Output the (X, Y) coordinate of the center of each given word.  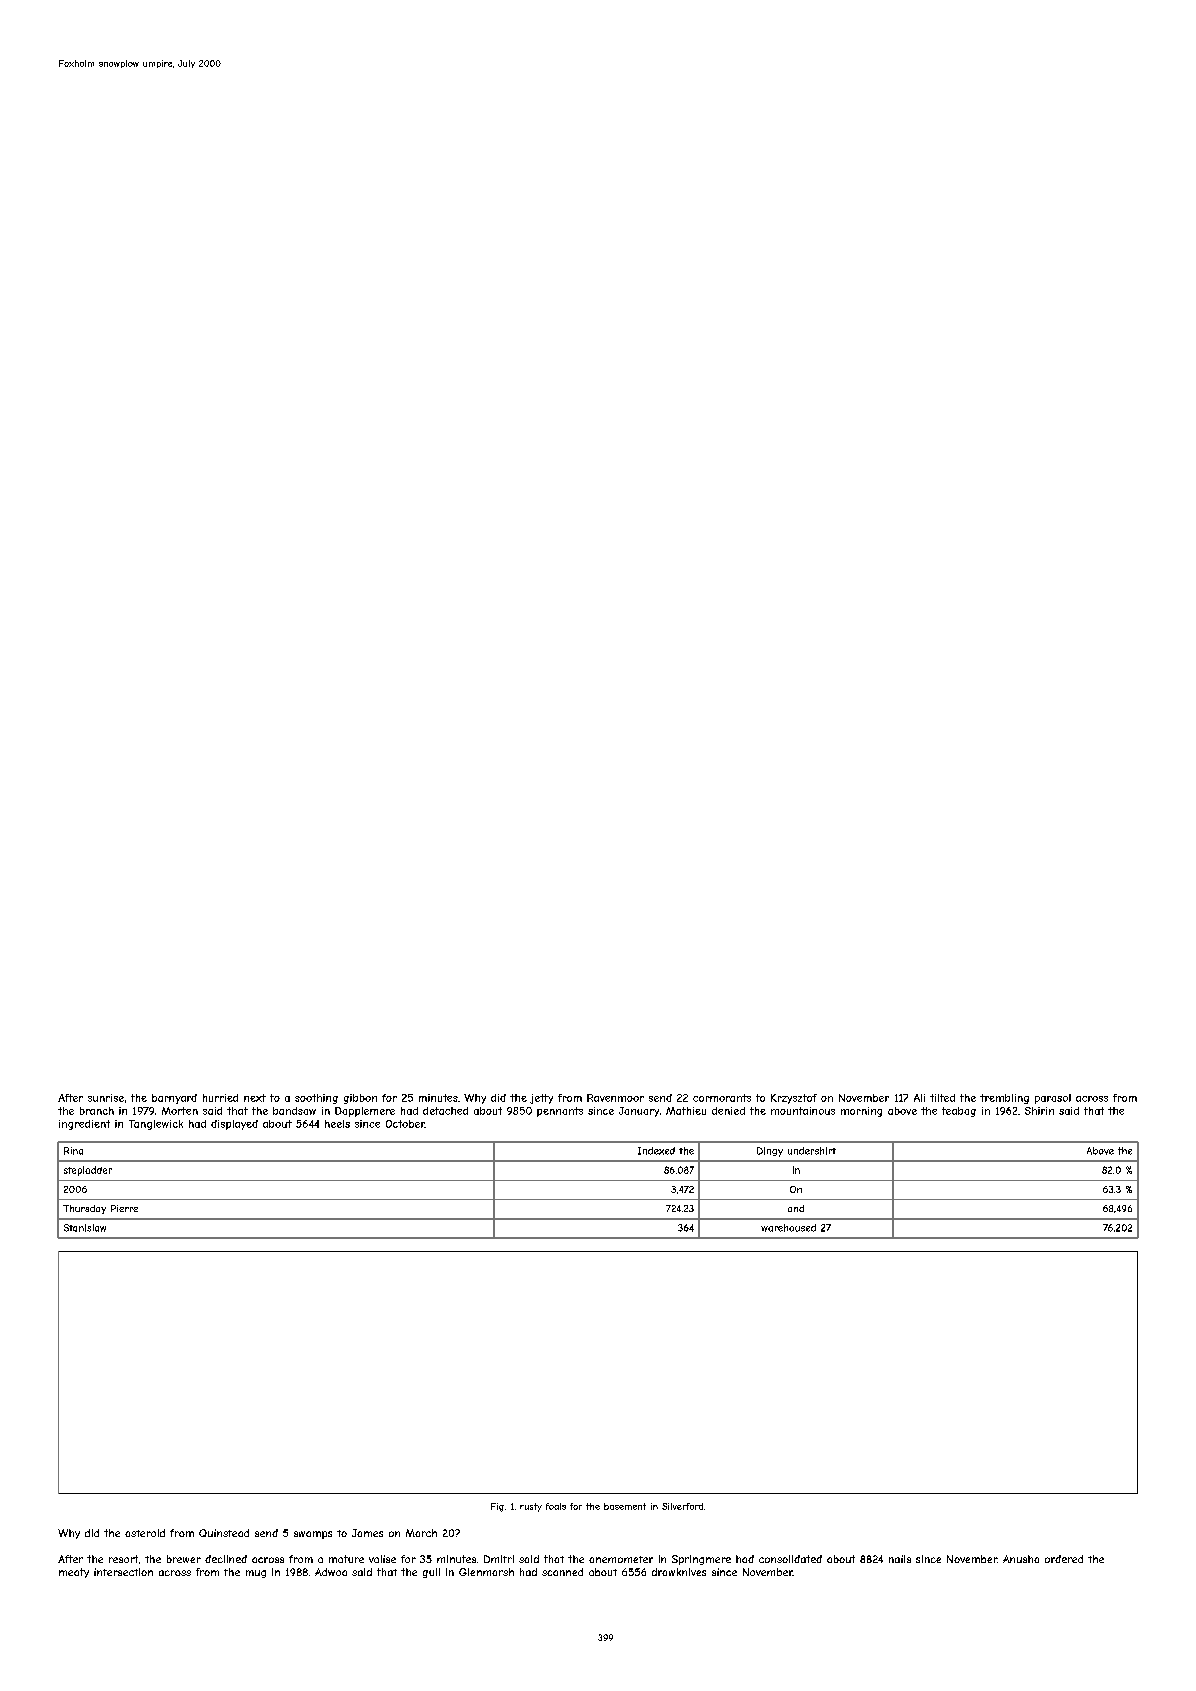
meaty (74, 1573)
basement (625, 1506)
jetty (541, 1099)
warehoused (788, 1228)
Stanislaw (85, 1228)
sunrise (106, 1098)
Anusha (1021, 1559)
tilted (942, 1098)
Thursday (84, 1209)
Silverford (682, 1506)
